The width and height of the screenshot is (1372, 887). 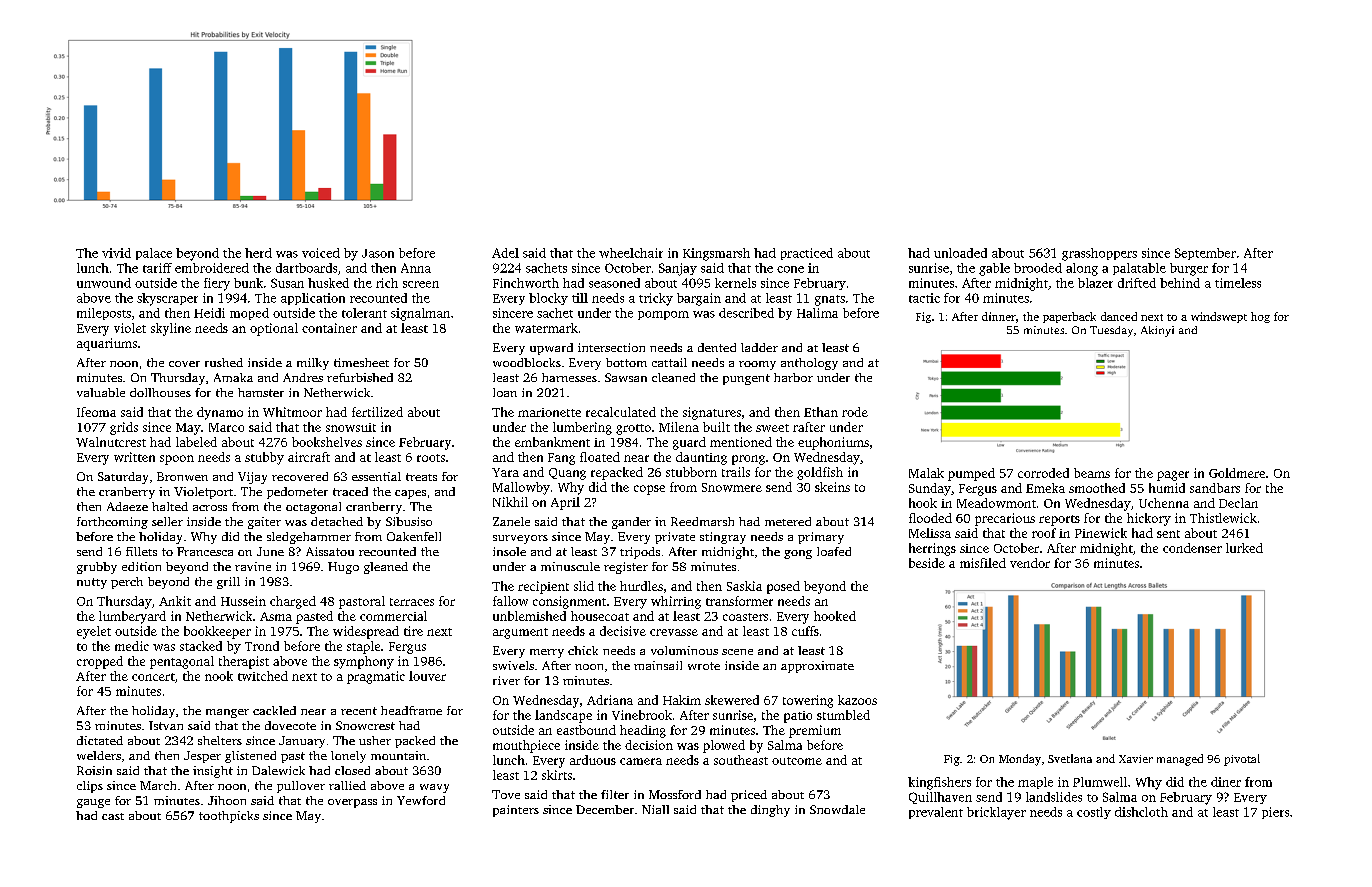 I want to click on ladder, so click(x=759, y=347).
